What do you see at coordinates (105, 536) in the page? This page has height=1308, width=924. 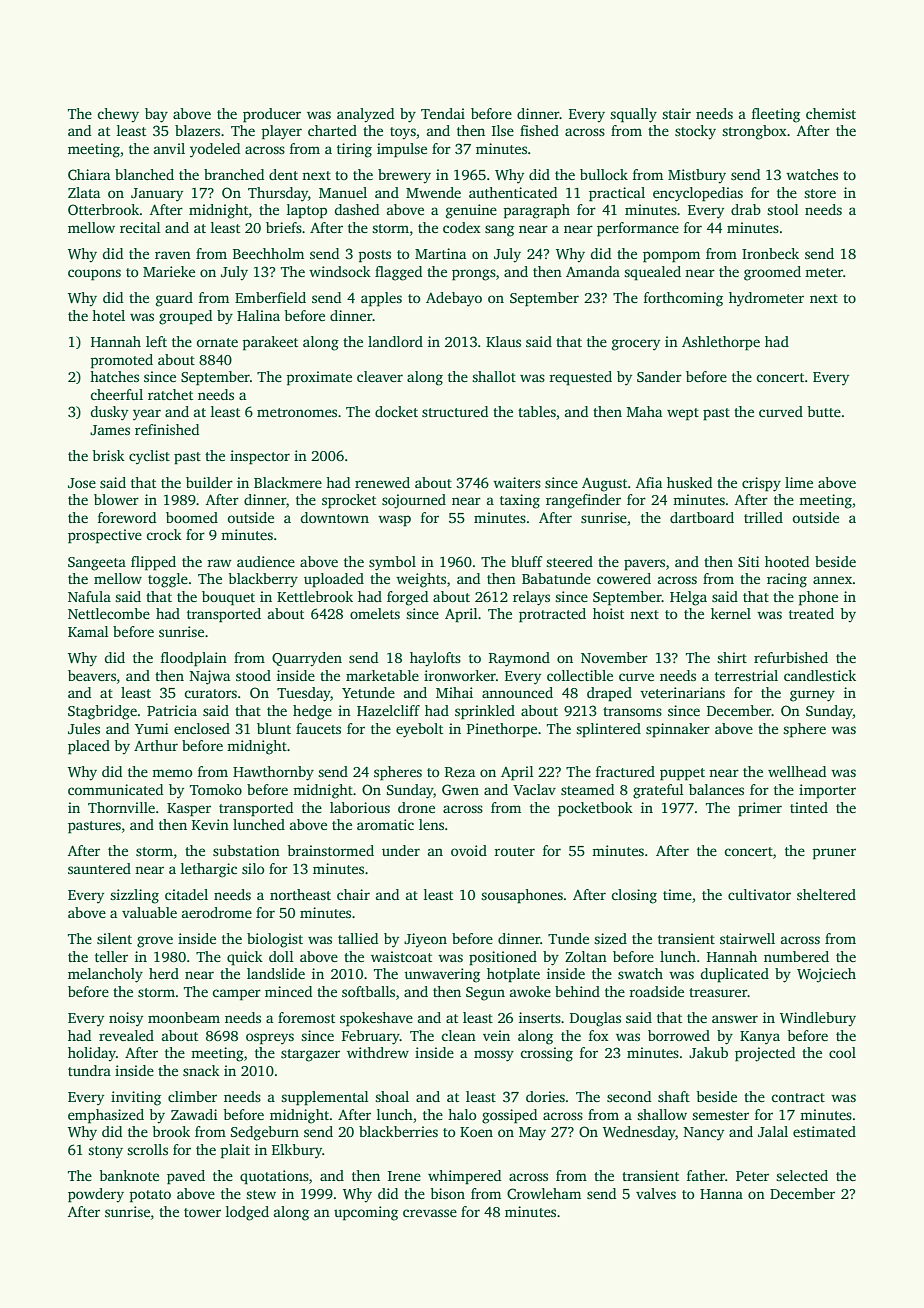 I see `prospective` at bounding box center [105, 536].
